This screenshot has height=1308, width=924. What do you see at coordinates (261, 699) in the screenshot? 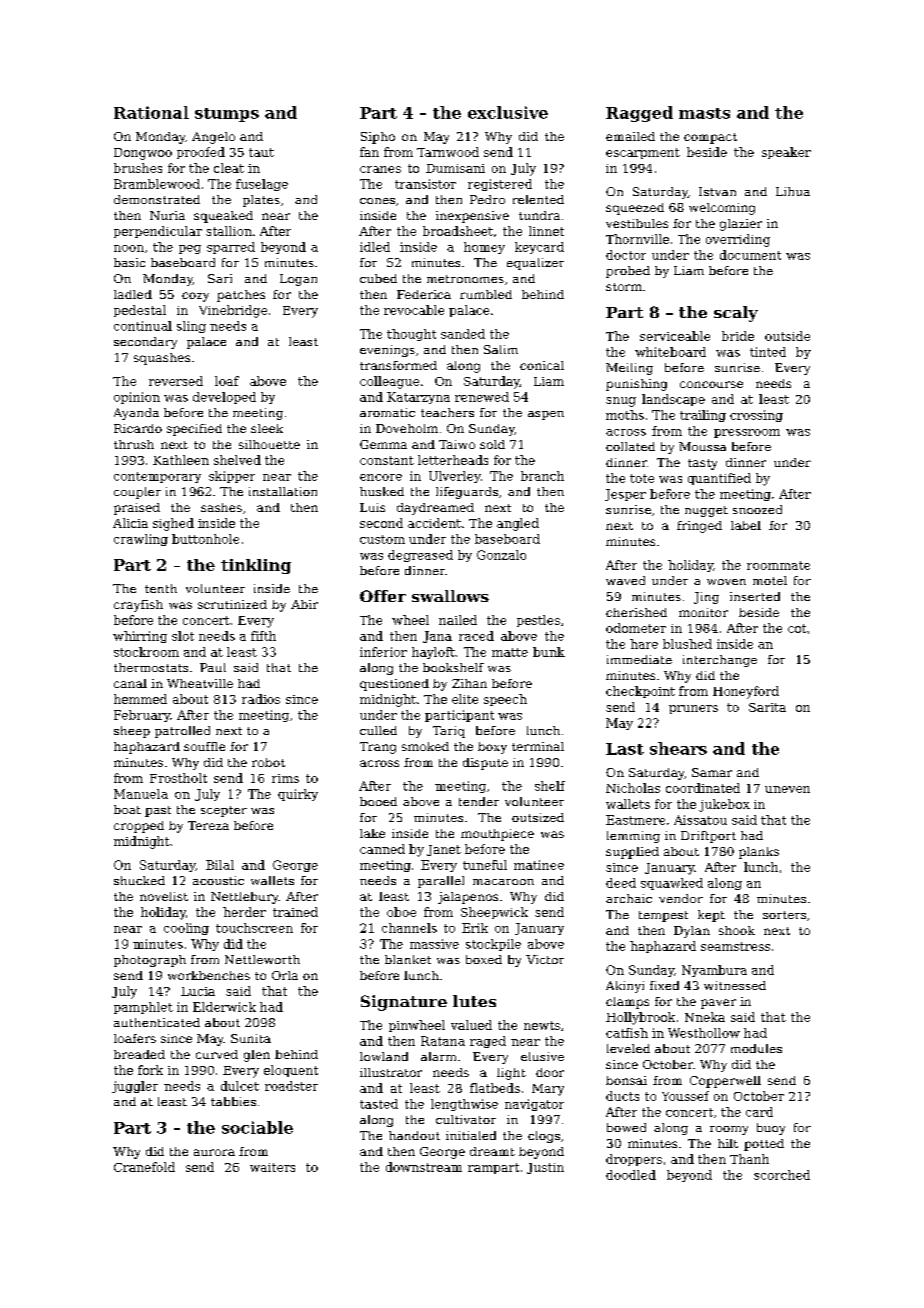
I see `radios` at bounding box center [261, 699].
